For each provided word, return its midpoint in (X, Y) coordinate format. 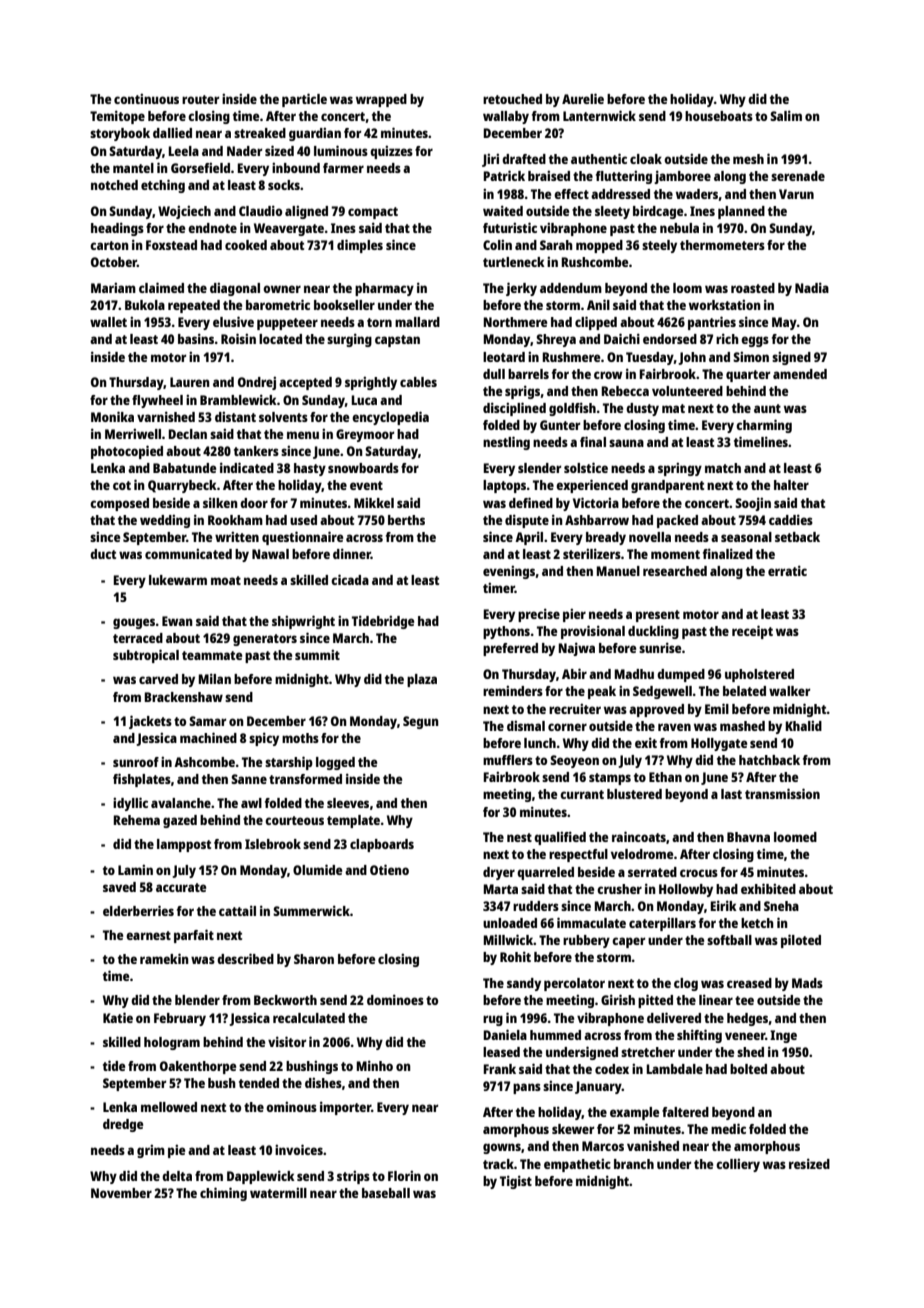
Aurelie (583, 98)
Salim (786, 115)
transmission (782, 793)
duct (103, 554)
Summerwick (311, 910)
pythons (506, 632)
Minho (374, 1065)
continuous (146, 99)
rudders (536, 906)
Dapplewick (261, 1177)
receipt (752, 632)
